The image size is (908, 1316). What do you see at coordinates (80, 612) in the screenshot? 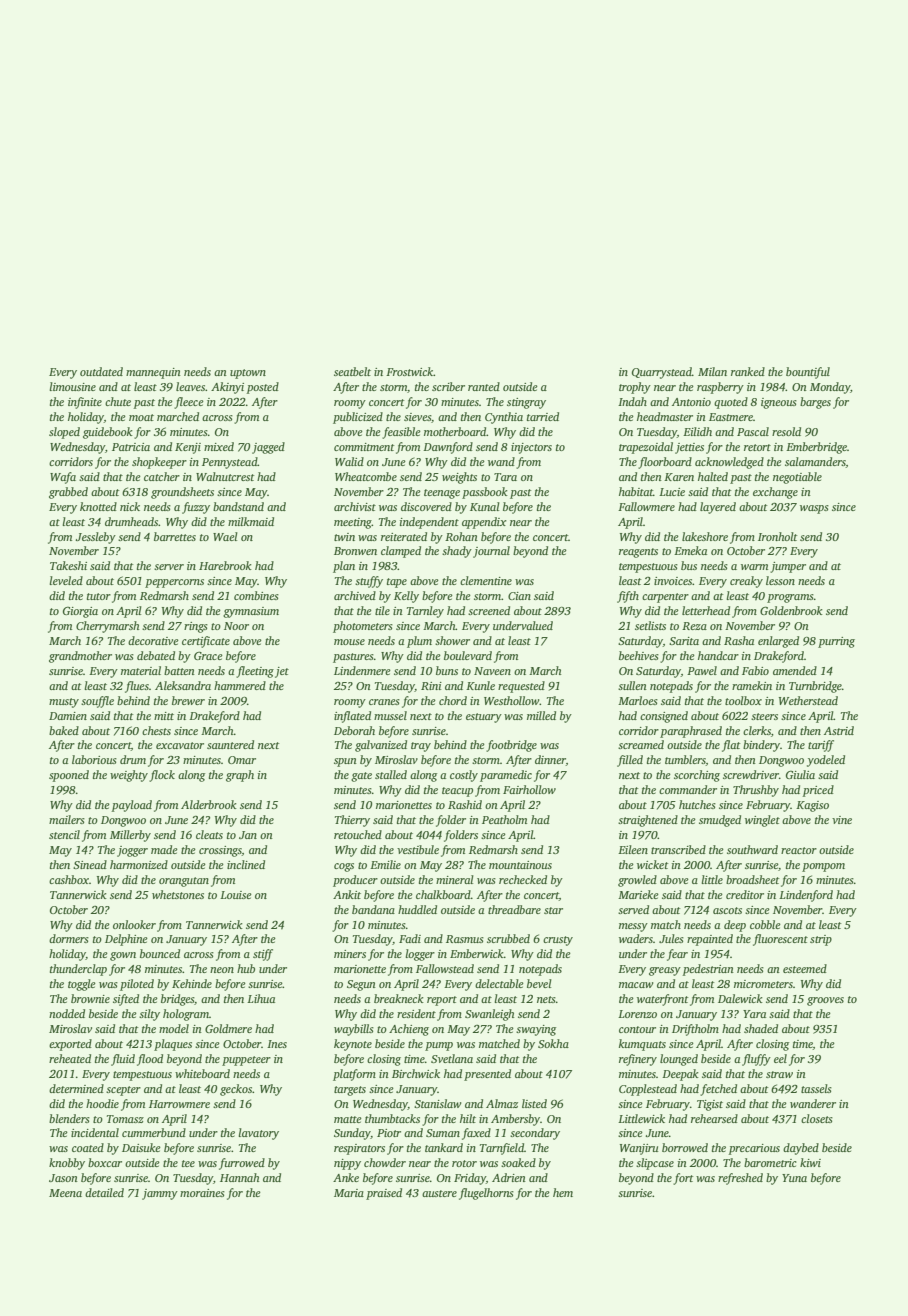
I see `Giorgia` at bounding box center [80, 612].
